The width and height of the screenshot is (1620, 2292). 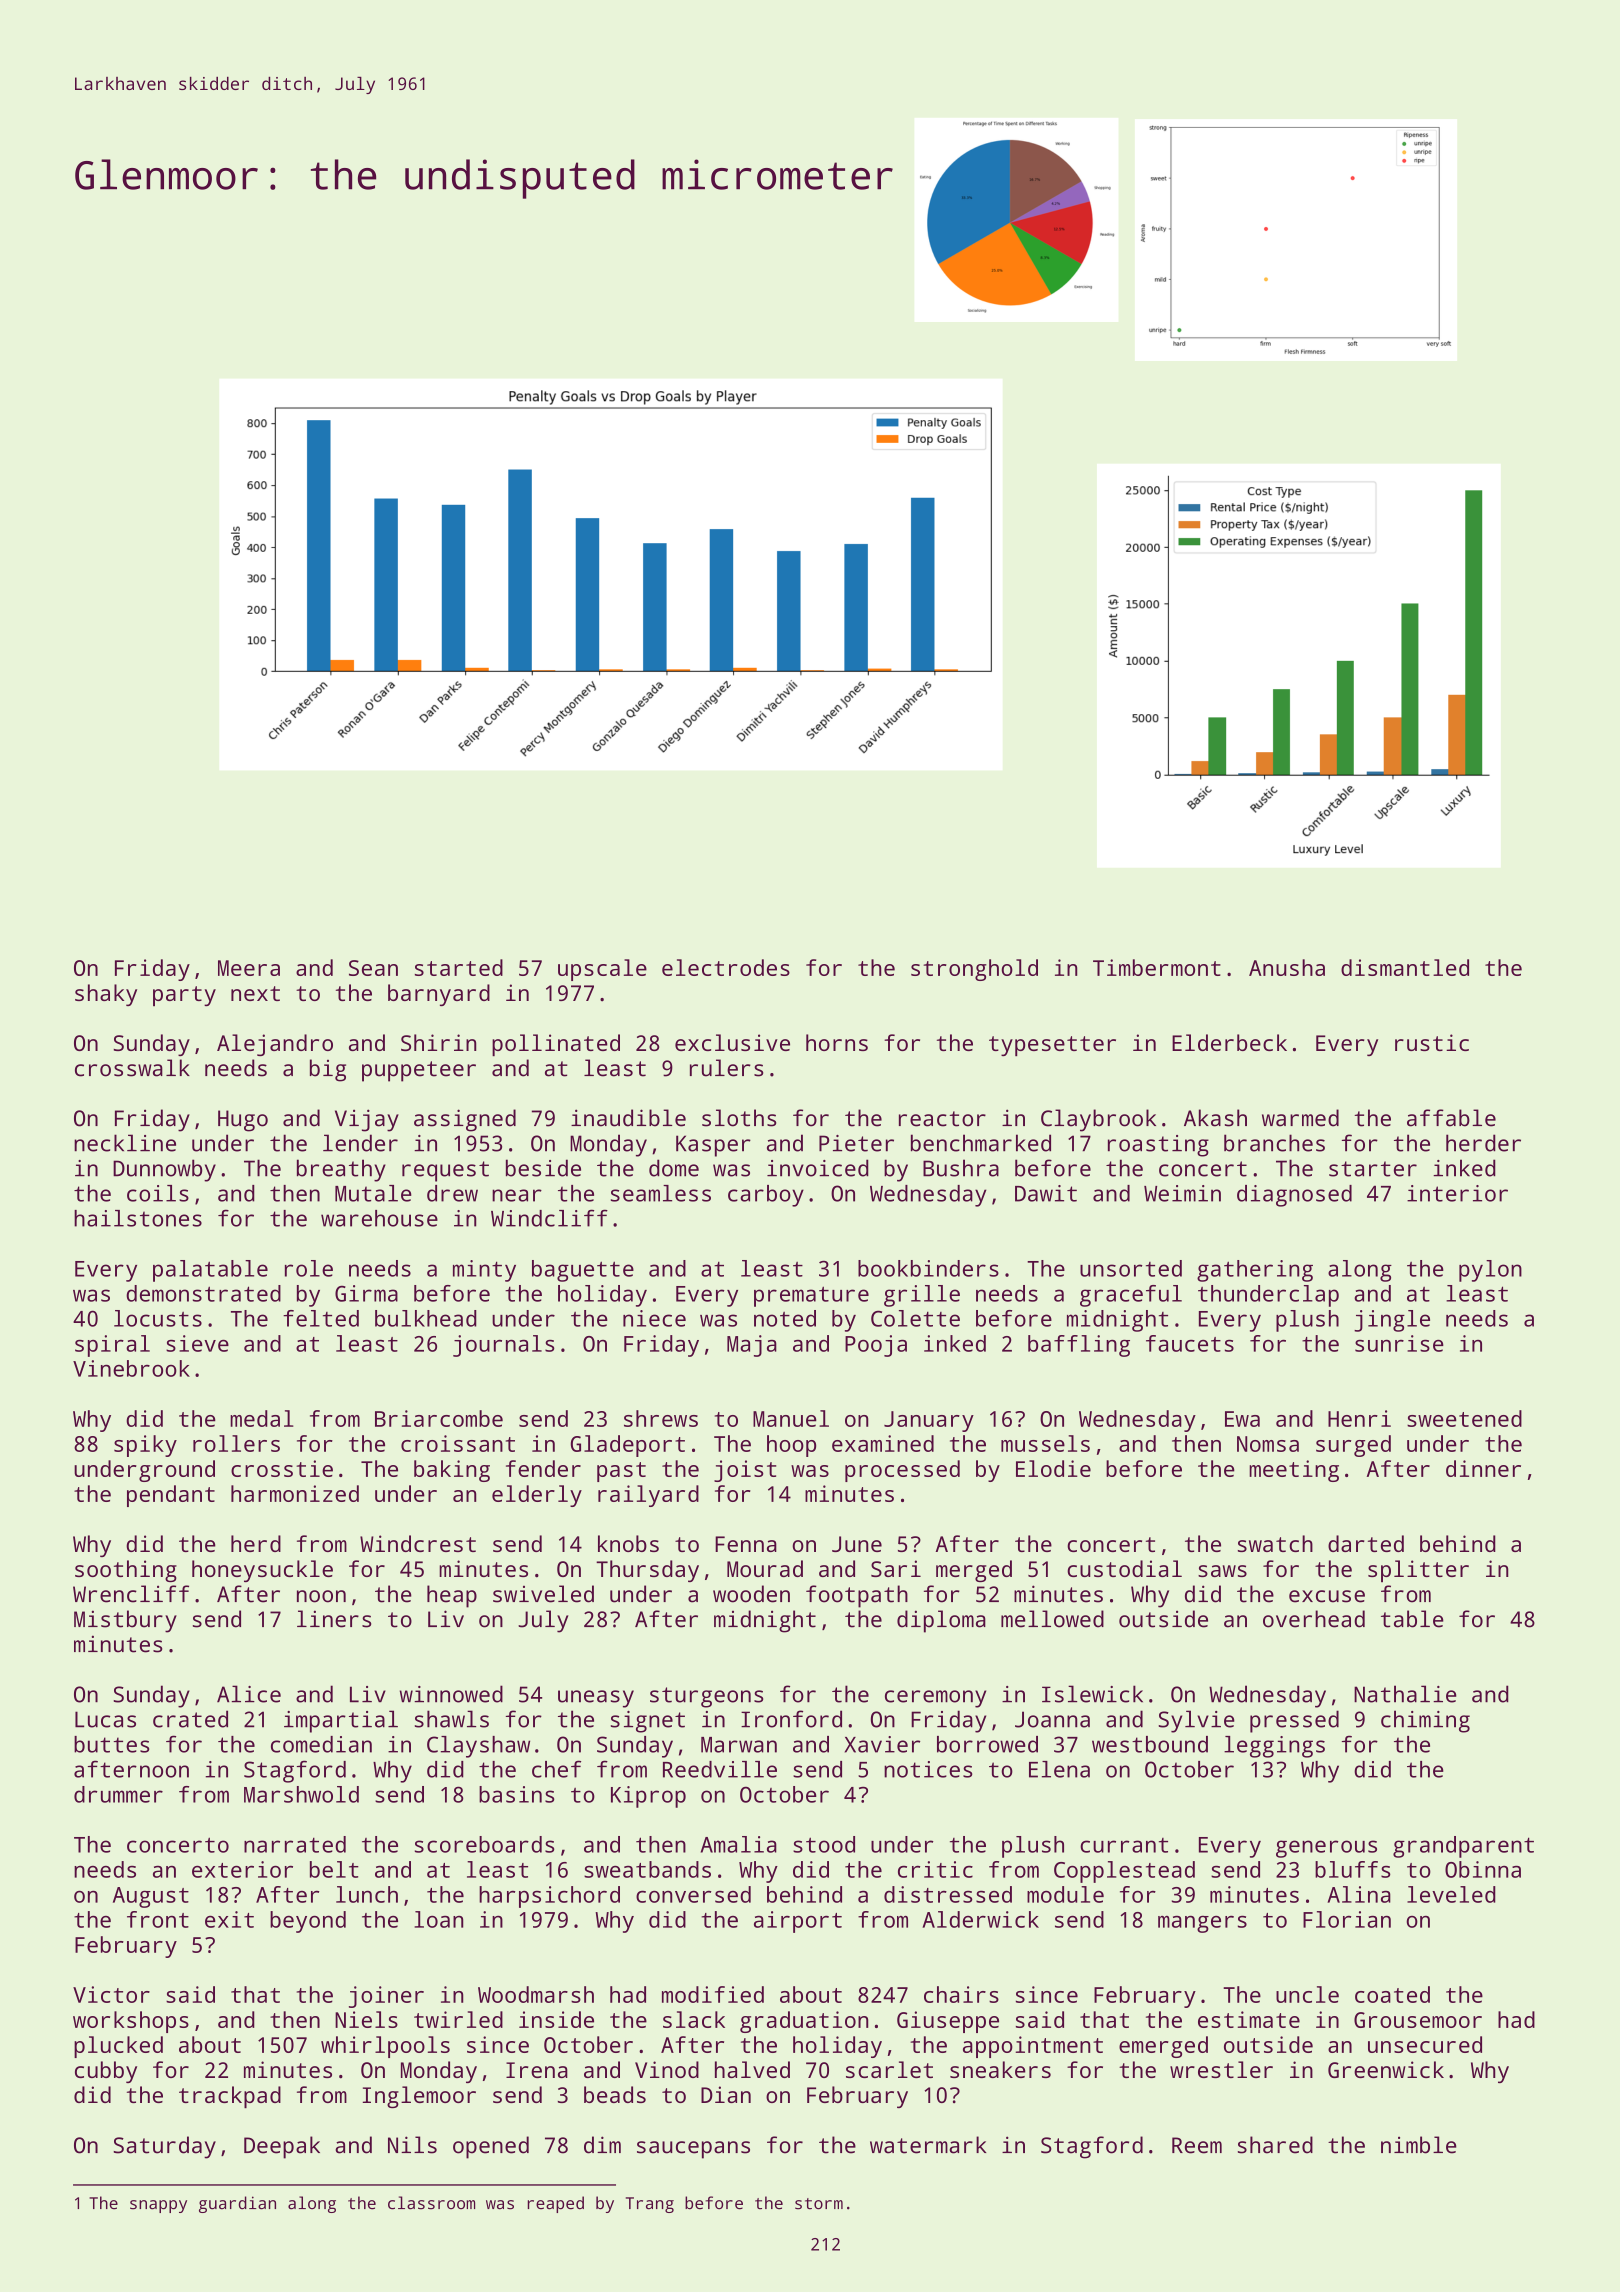 What do you see at coordinates (1294, 1196) in the screenshot?
I see `diagnosed` at bounding box center [1294, 1196].
